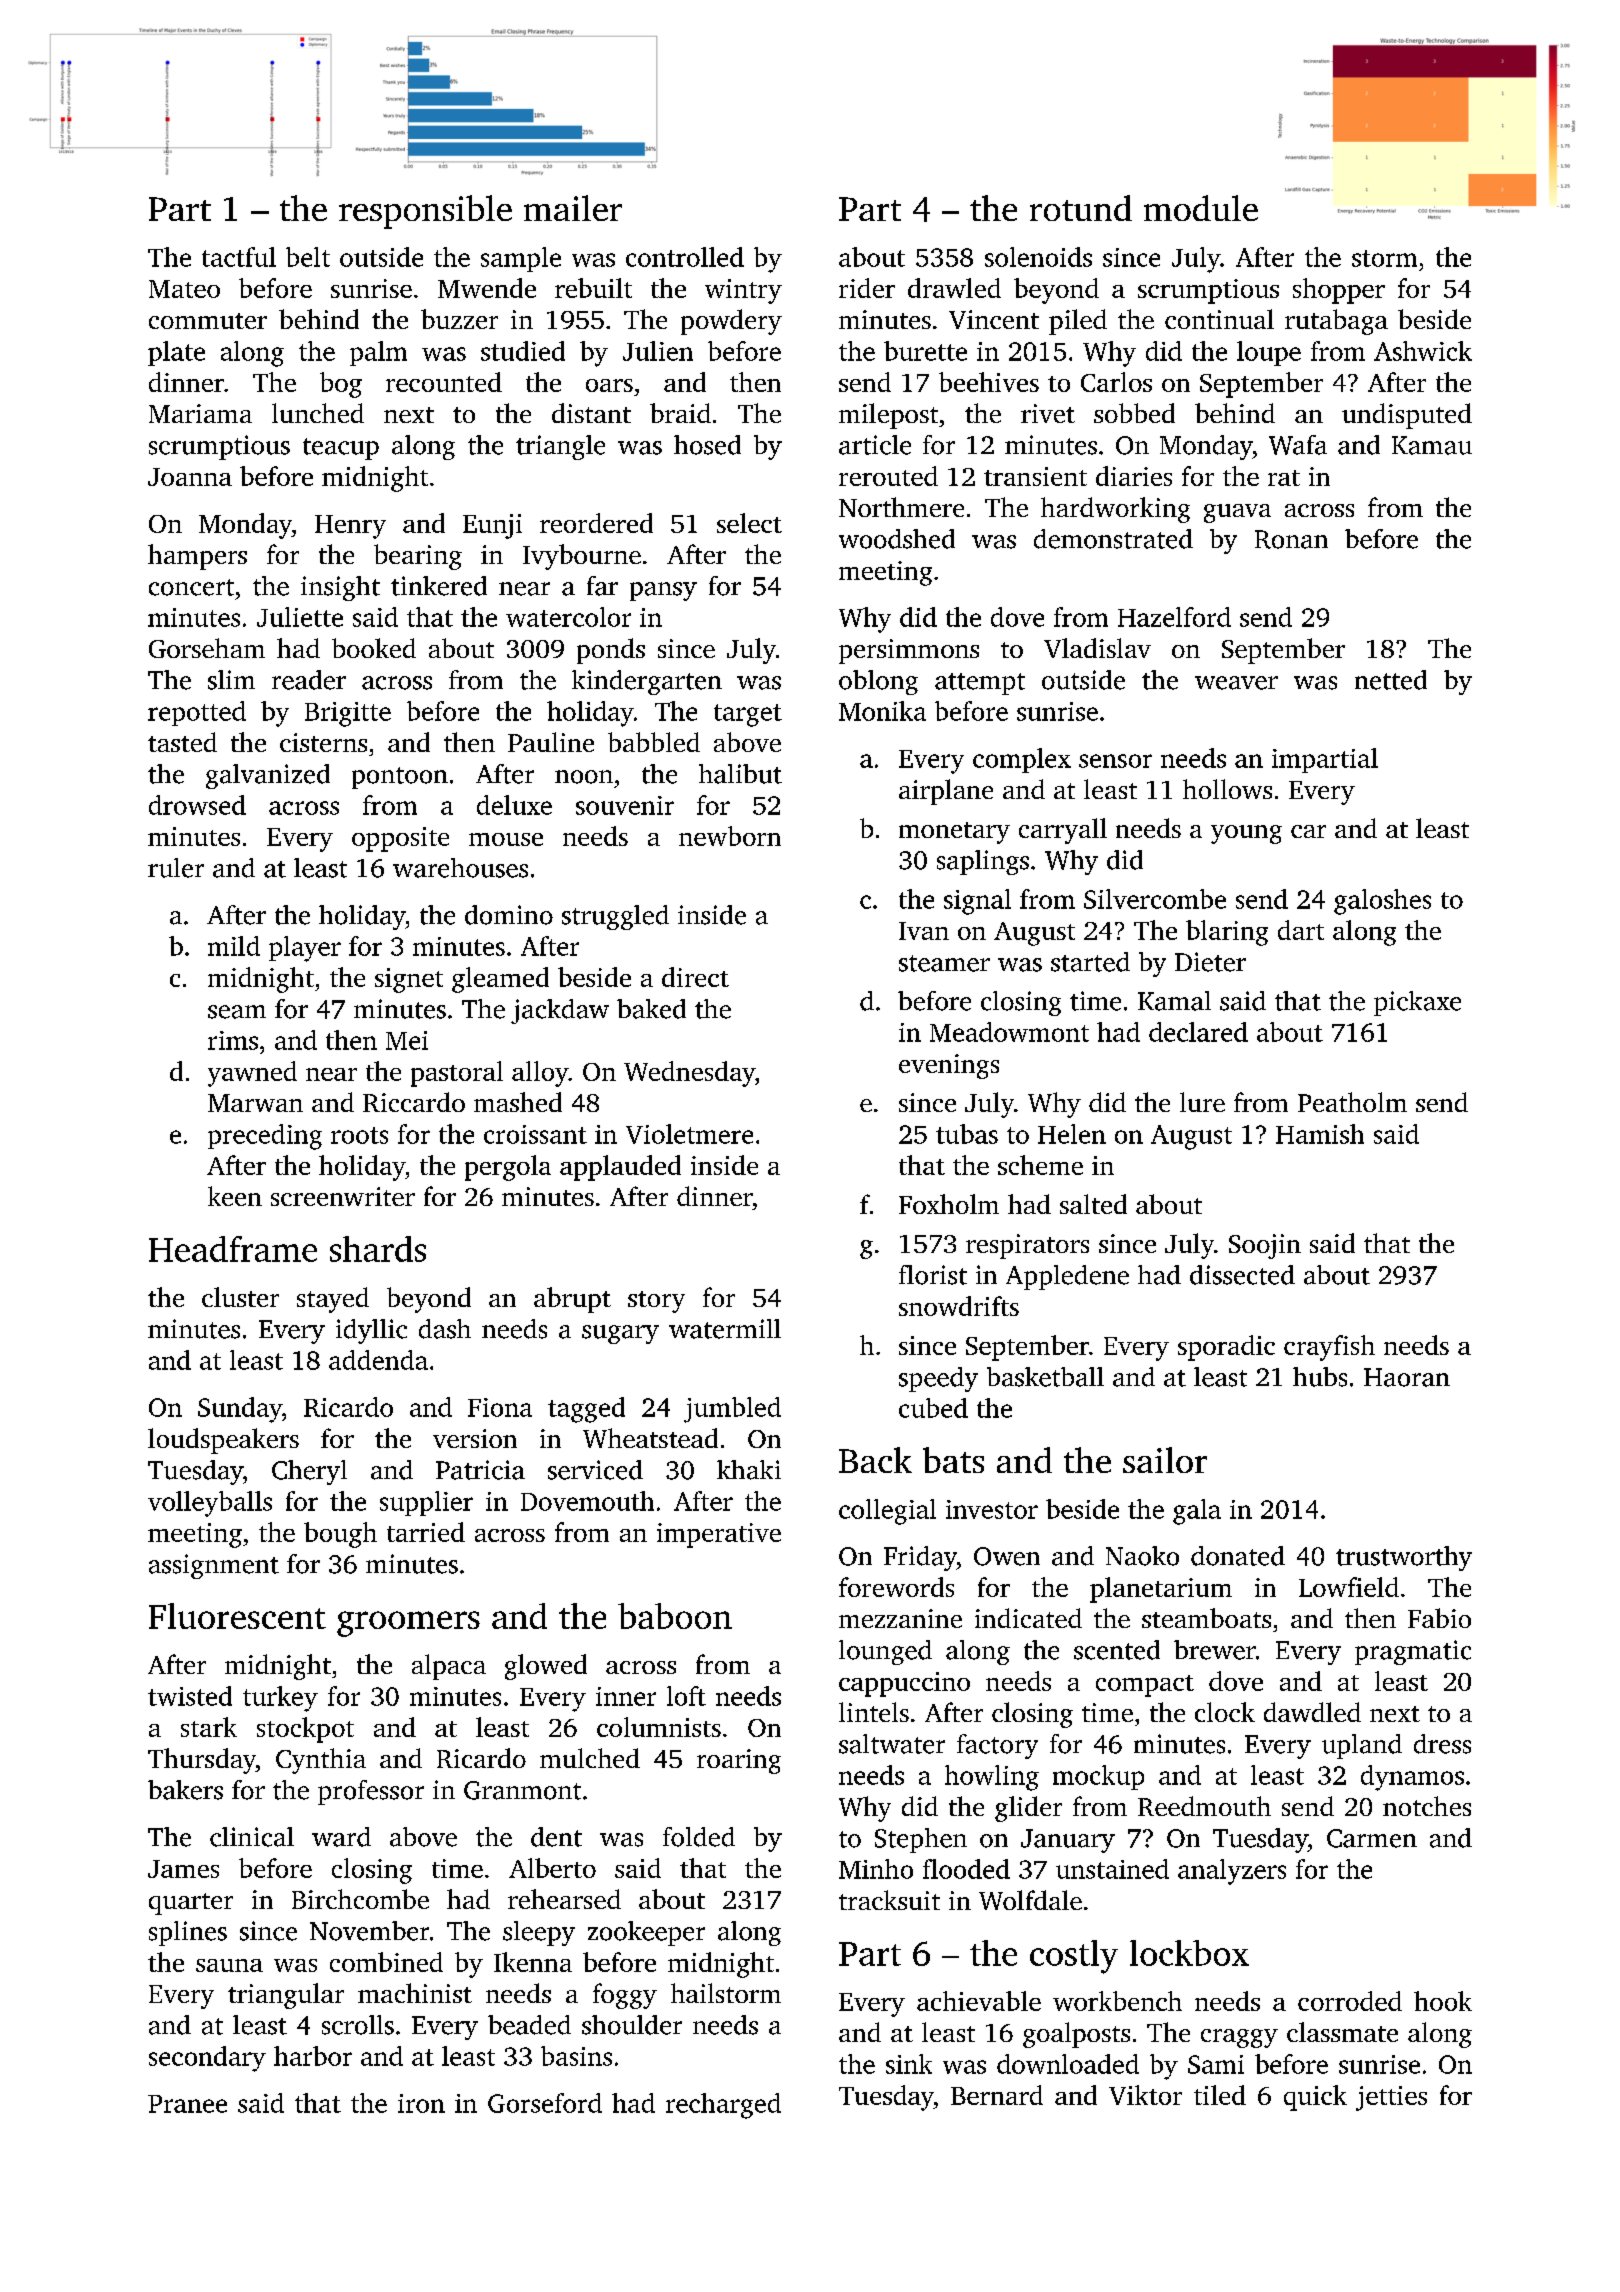  I want to click on Mateo, so click(184, 289).
